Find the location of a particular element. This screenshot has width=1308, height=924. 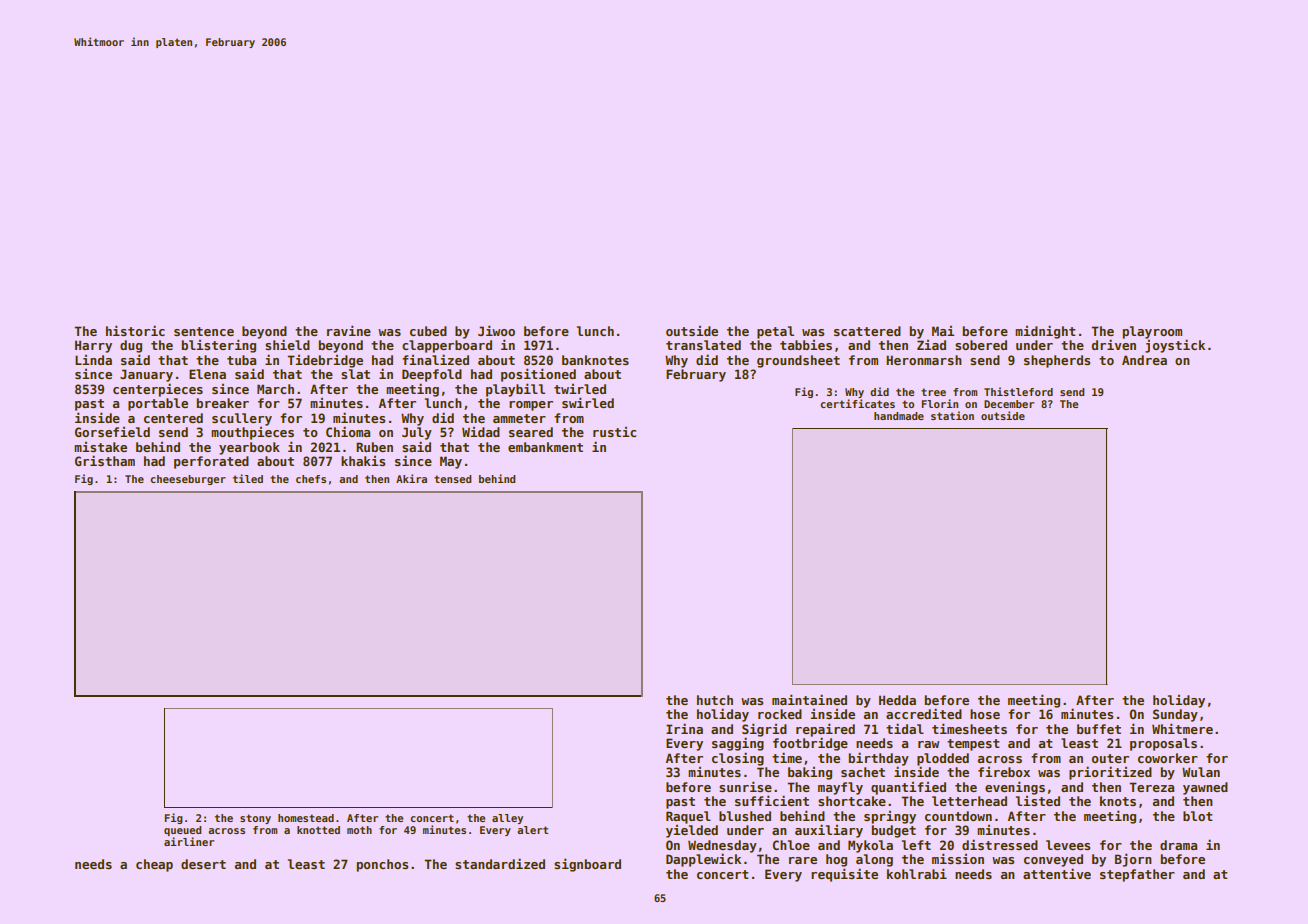

tensed is located at coordinates (452, 479).
